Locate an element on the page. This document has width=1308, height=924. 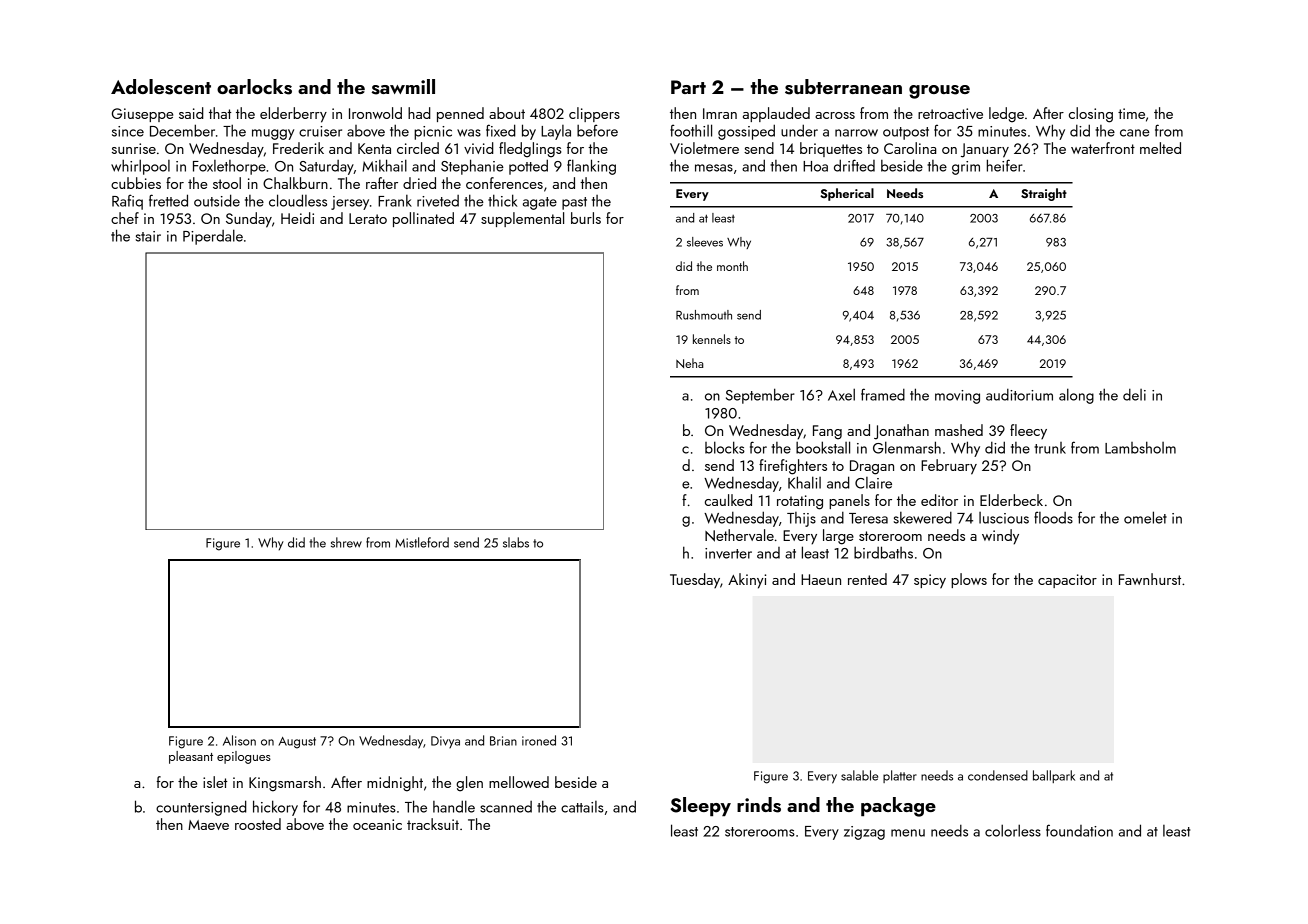
Maeve is located at coordinates (208, 825).
